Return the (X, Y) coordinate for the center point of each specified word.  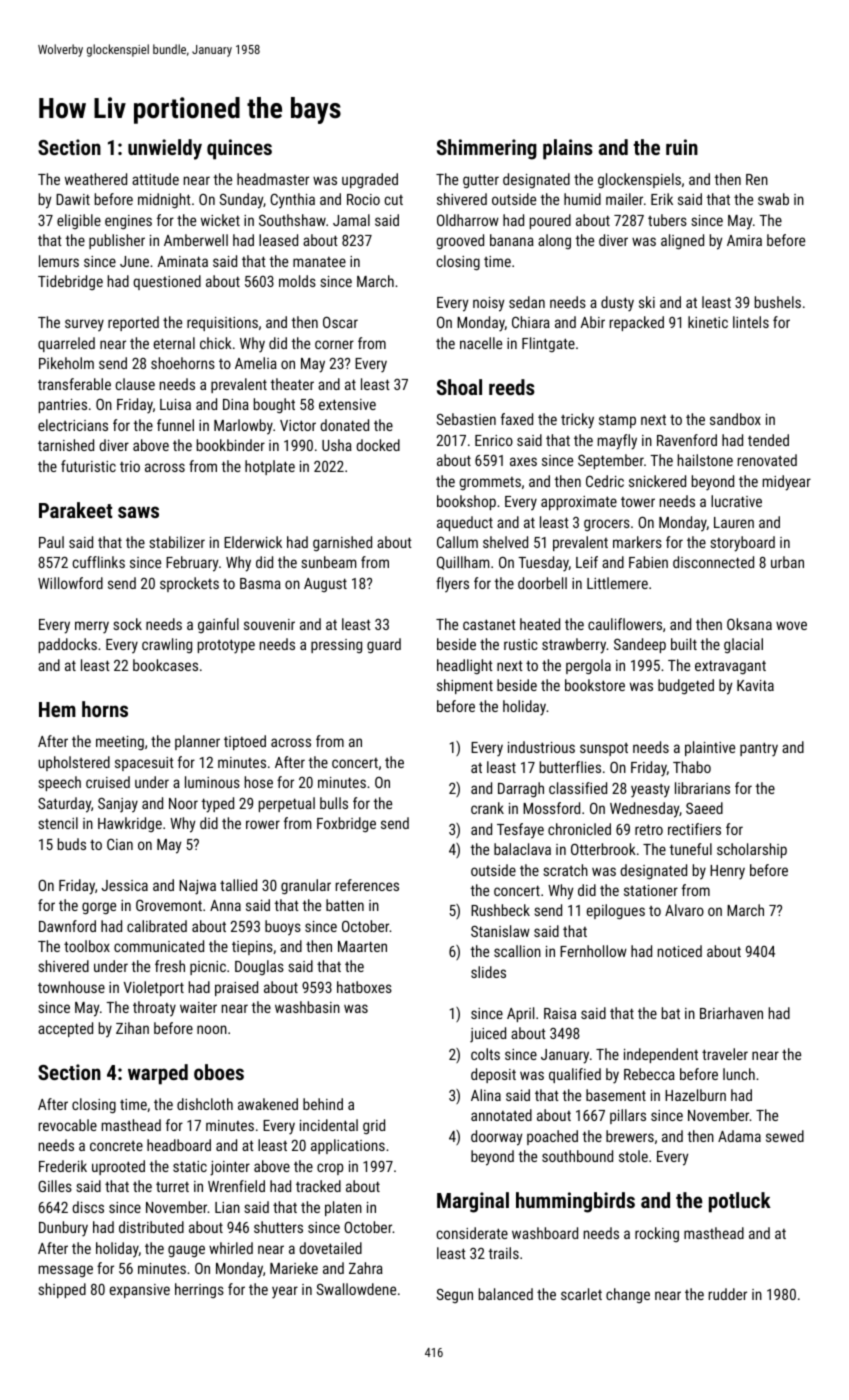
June (134, 261)
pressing (336, 646)
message (66, 1271)
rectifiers (694, 829)
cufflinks (99, 562)
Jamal (351, 220)
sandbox (735, 419)
